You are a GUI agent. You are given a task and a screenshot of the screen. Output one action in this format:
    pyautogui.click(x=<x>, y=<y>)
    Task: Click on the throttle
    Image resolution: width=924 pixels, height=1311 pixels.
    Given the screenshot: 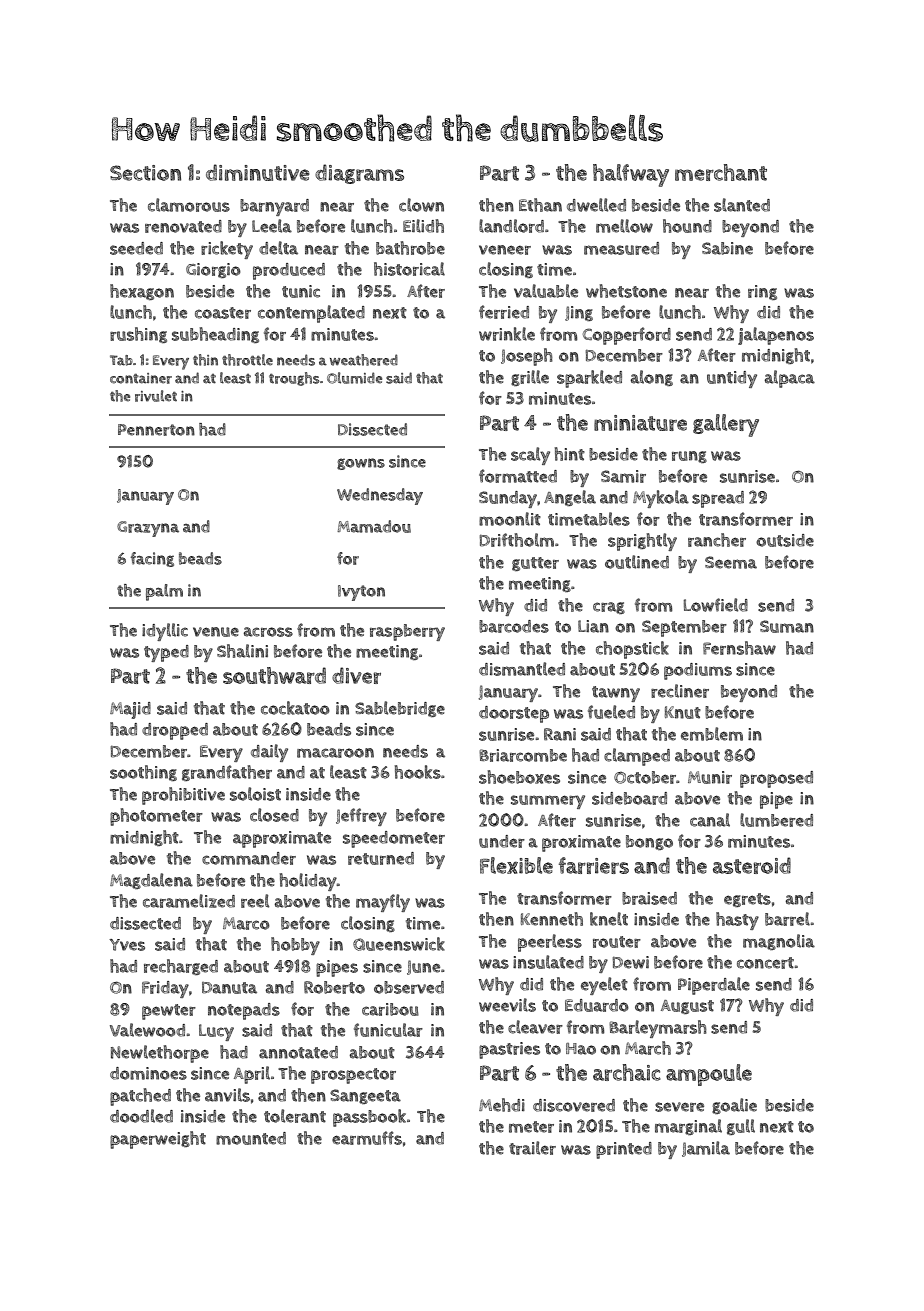 What is the action you would take?
    pyautogui.click(x=247, y=360)
